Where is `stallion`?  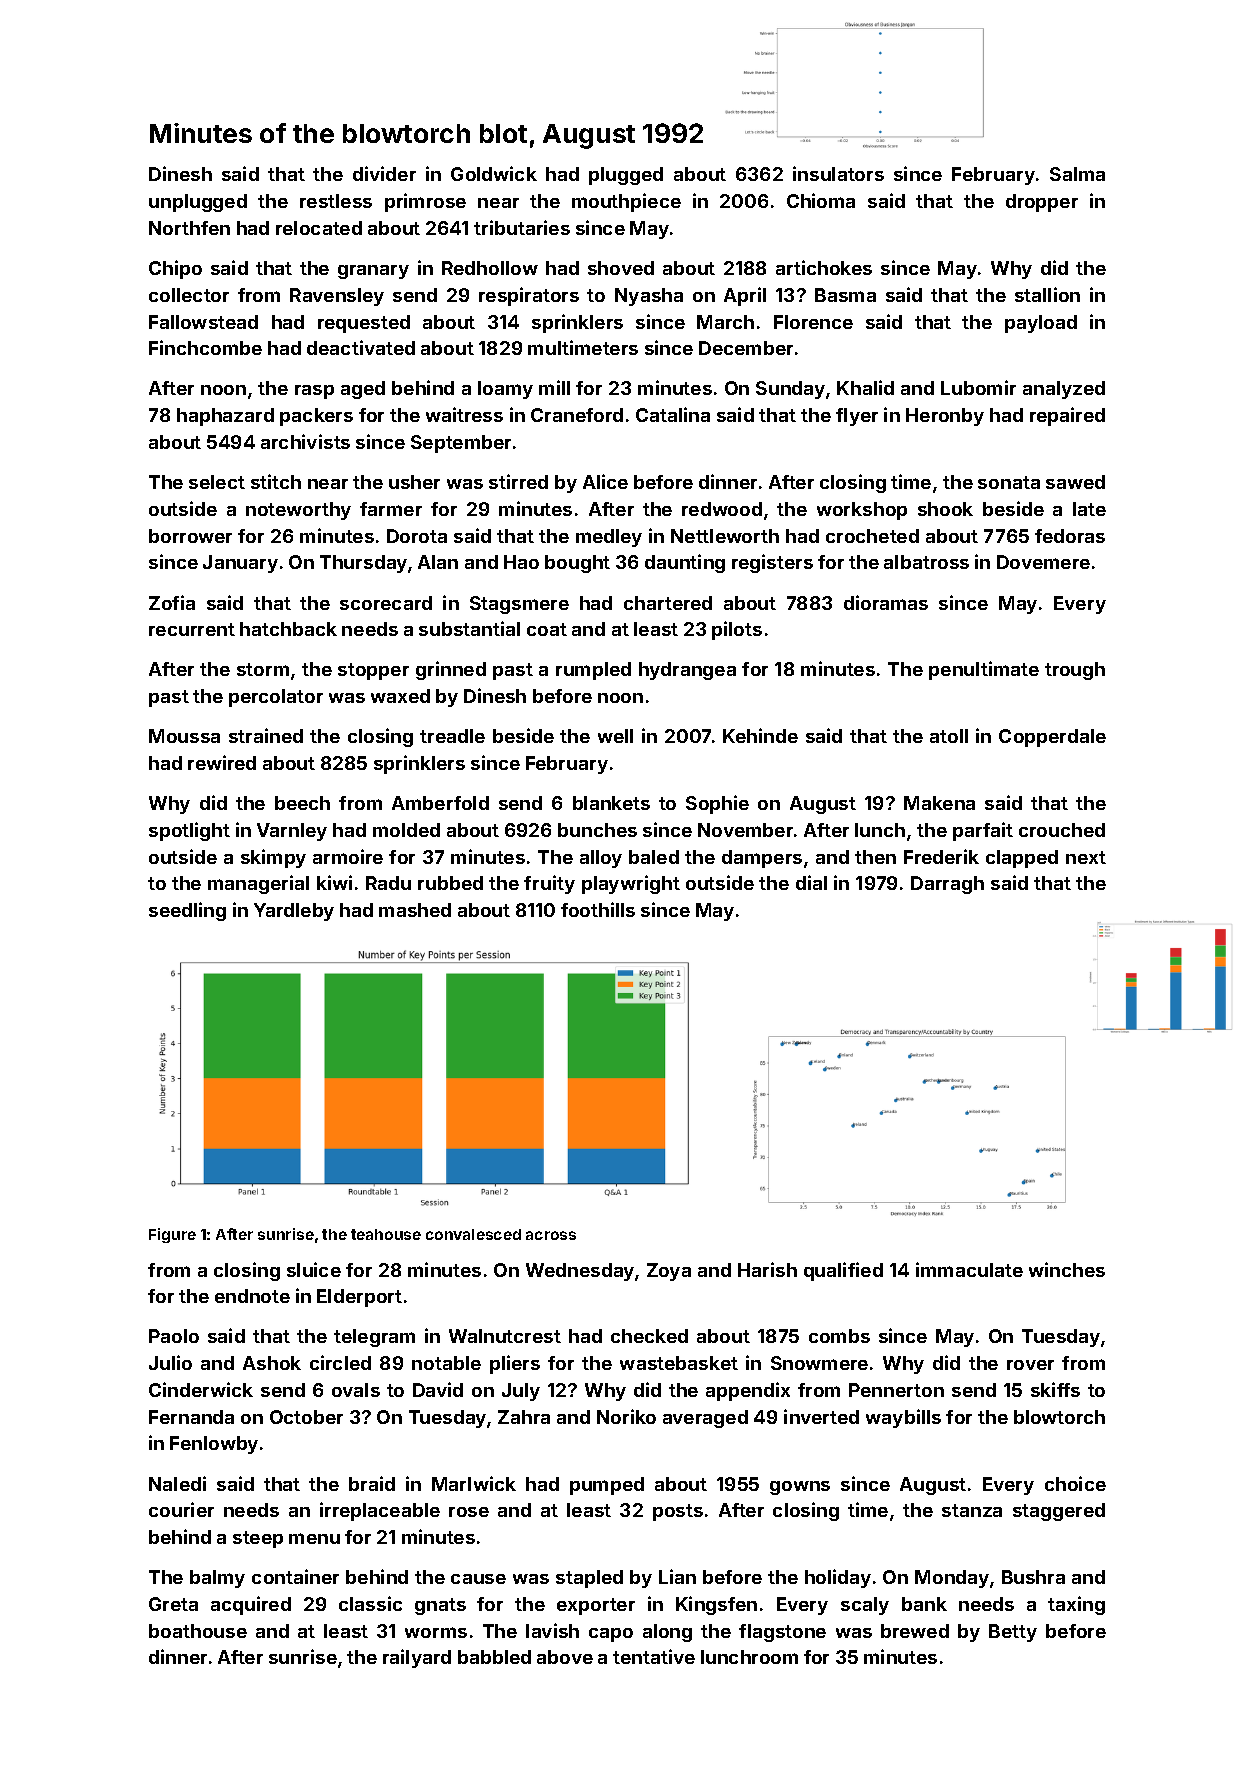 stallion is located at coordinates (1047, 294).
